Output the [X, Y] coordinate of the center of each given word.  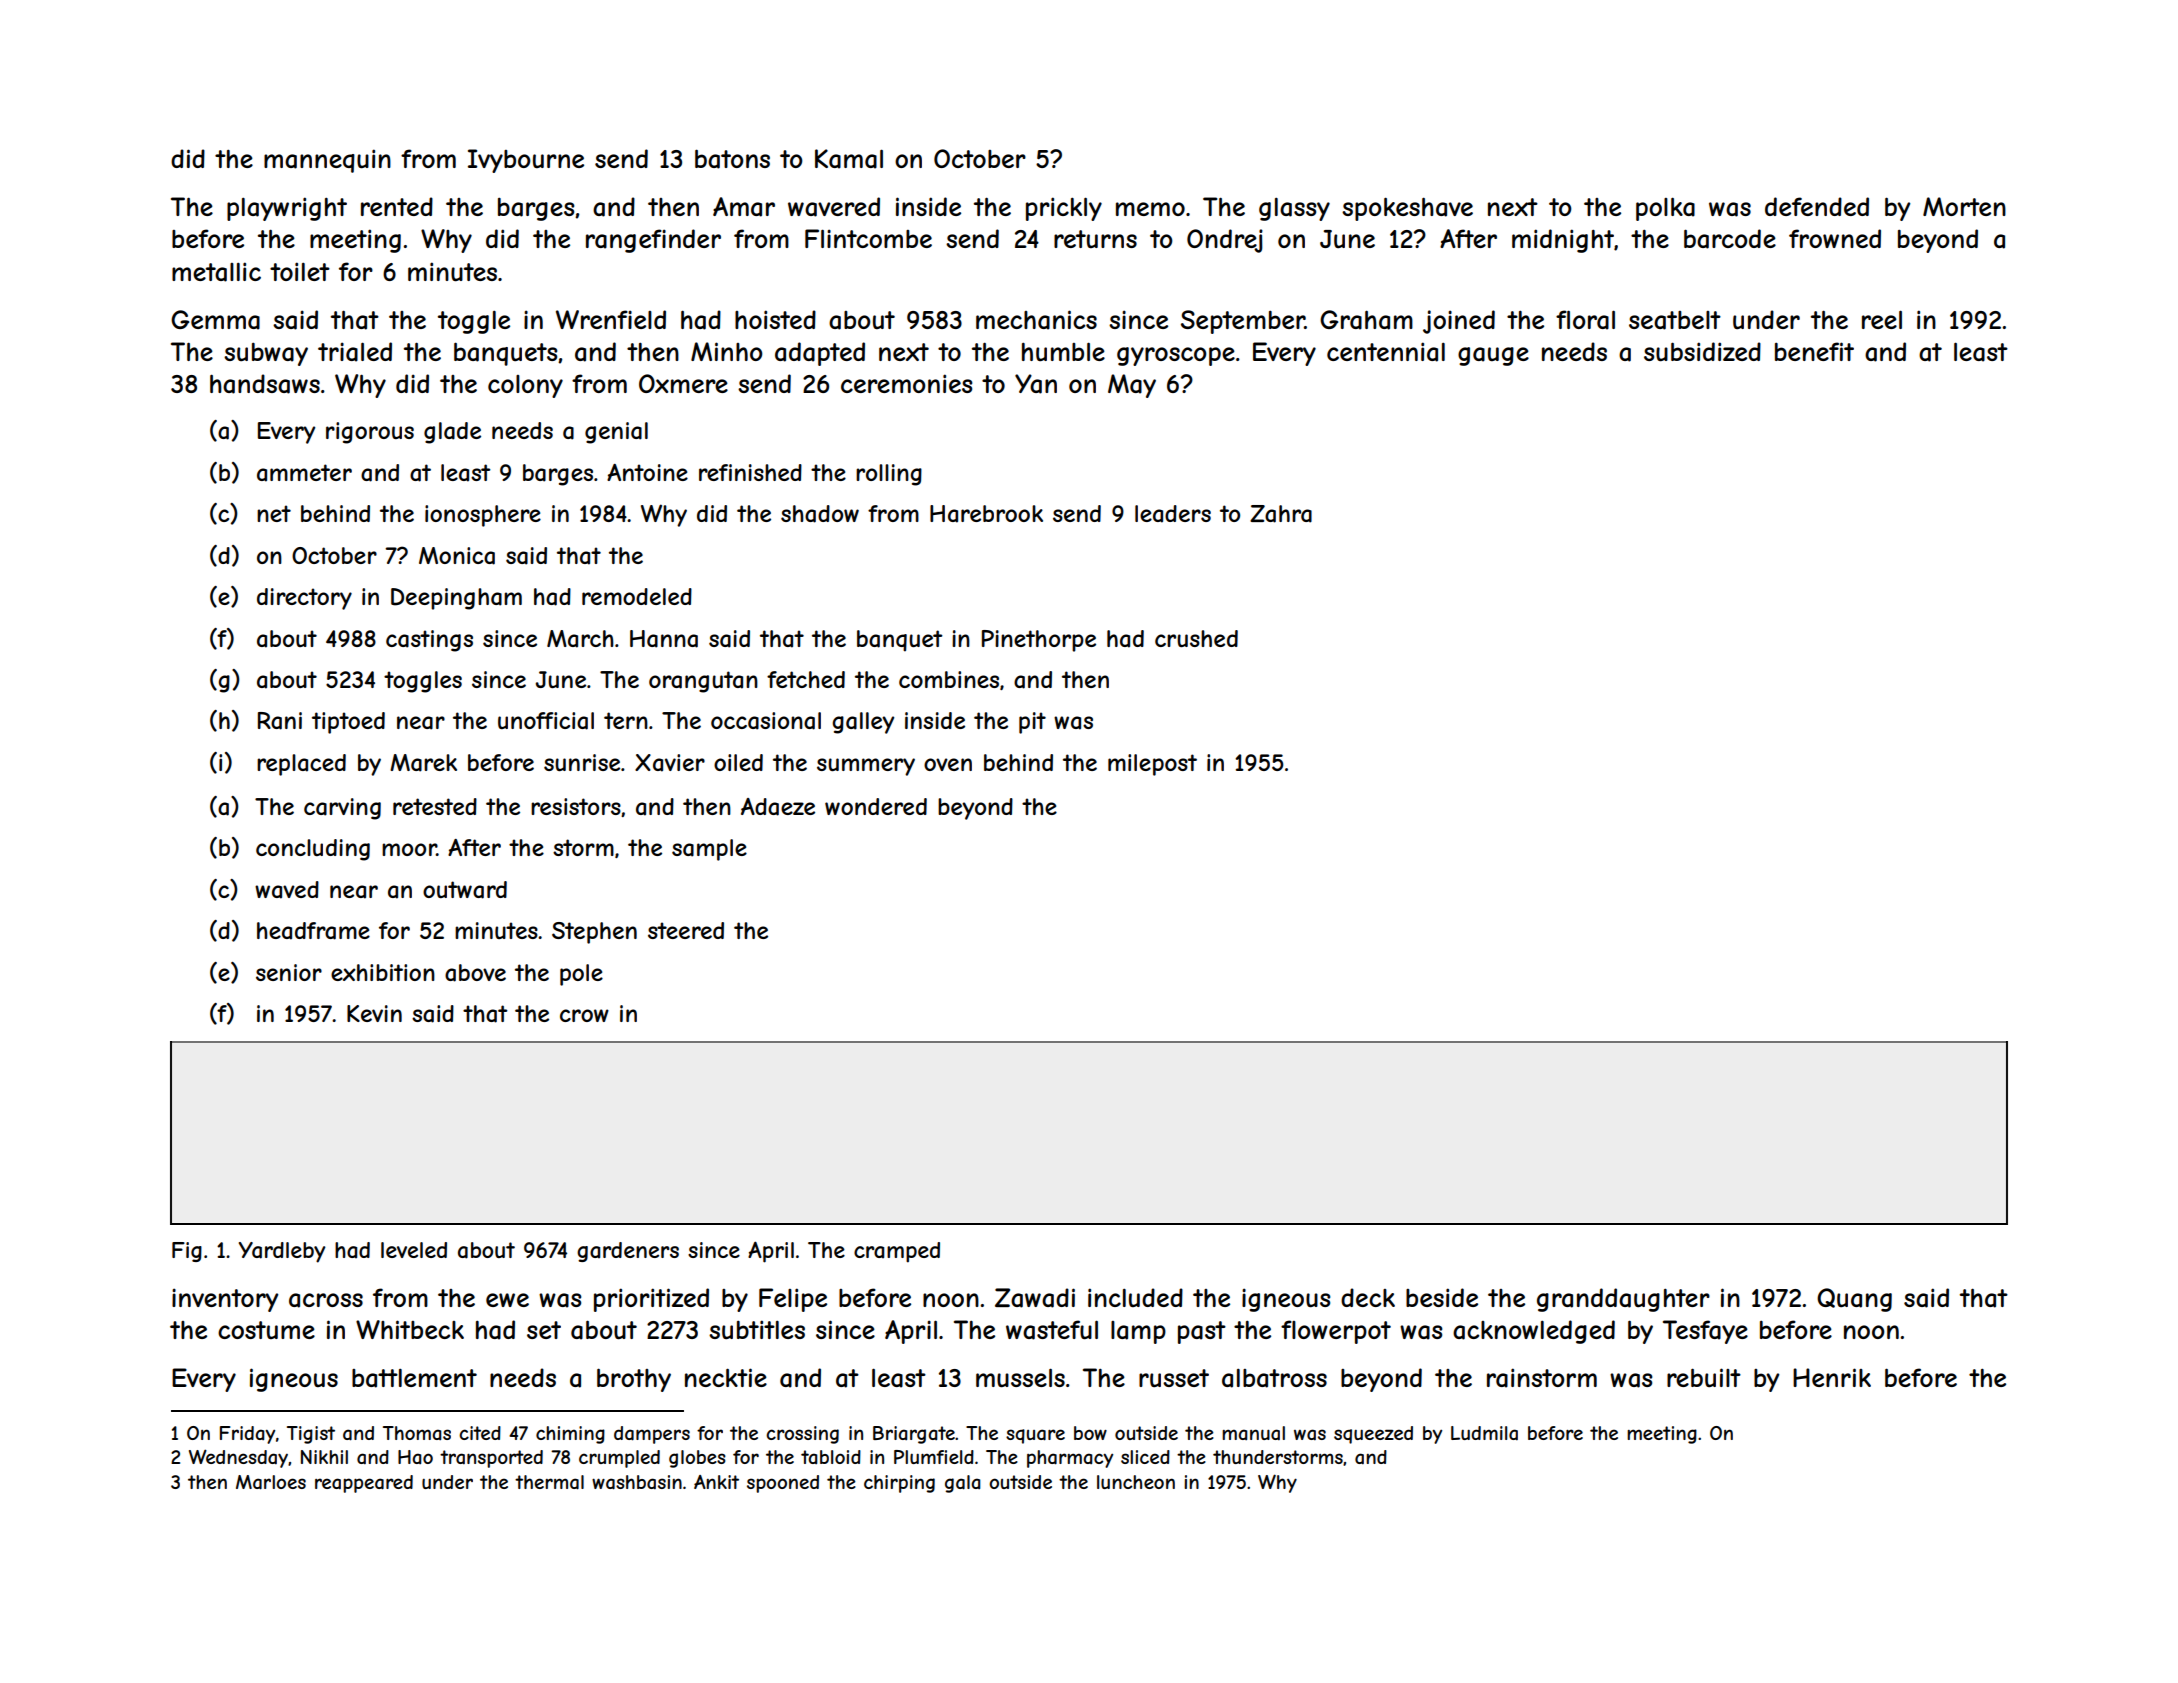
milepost [1152, 765]
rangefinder [653, 241]
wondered [876, 806]
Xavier [670, 763]
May [1132, 386]
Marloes [271, 1482]
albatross [1274, 1378]
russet [1174, 1378]
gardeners [628, 1252]
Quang [1854, 1300]
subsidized [1702, 352]
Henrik [1832, 1377]
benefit [1814, 351]
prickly [1064, 209]
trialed [355, 352]
